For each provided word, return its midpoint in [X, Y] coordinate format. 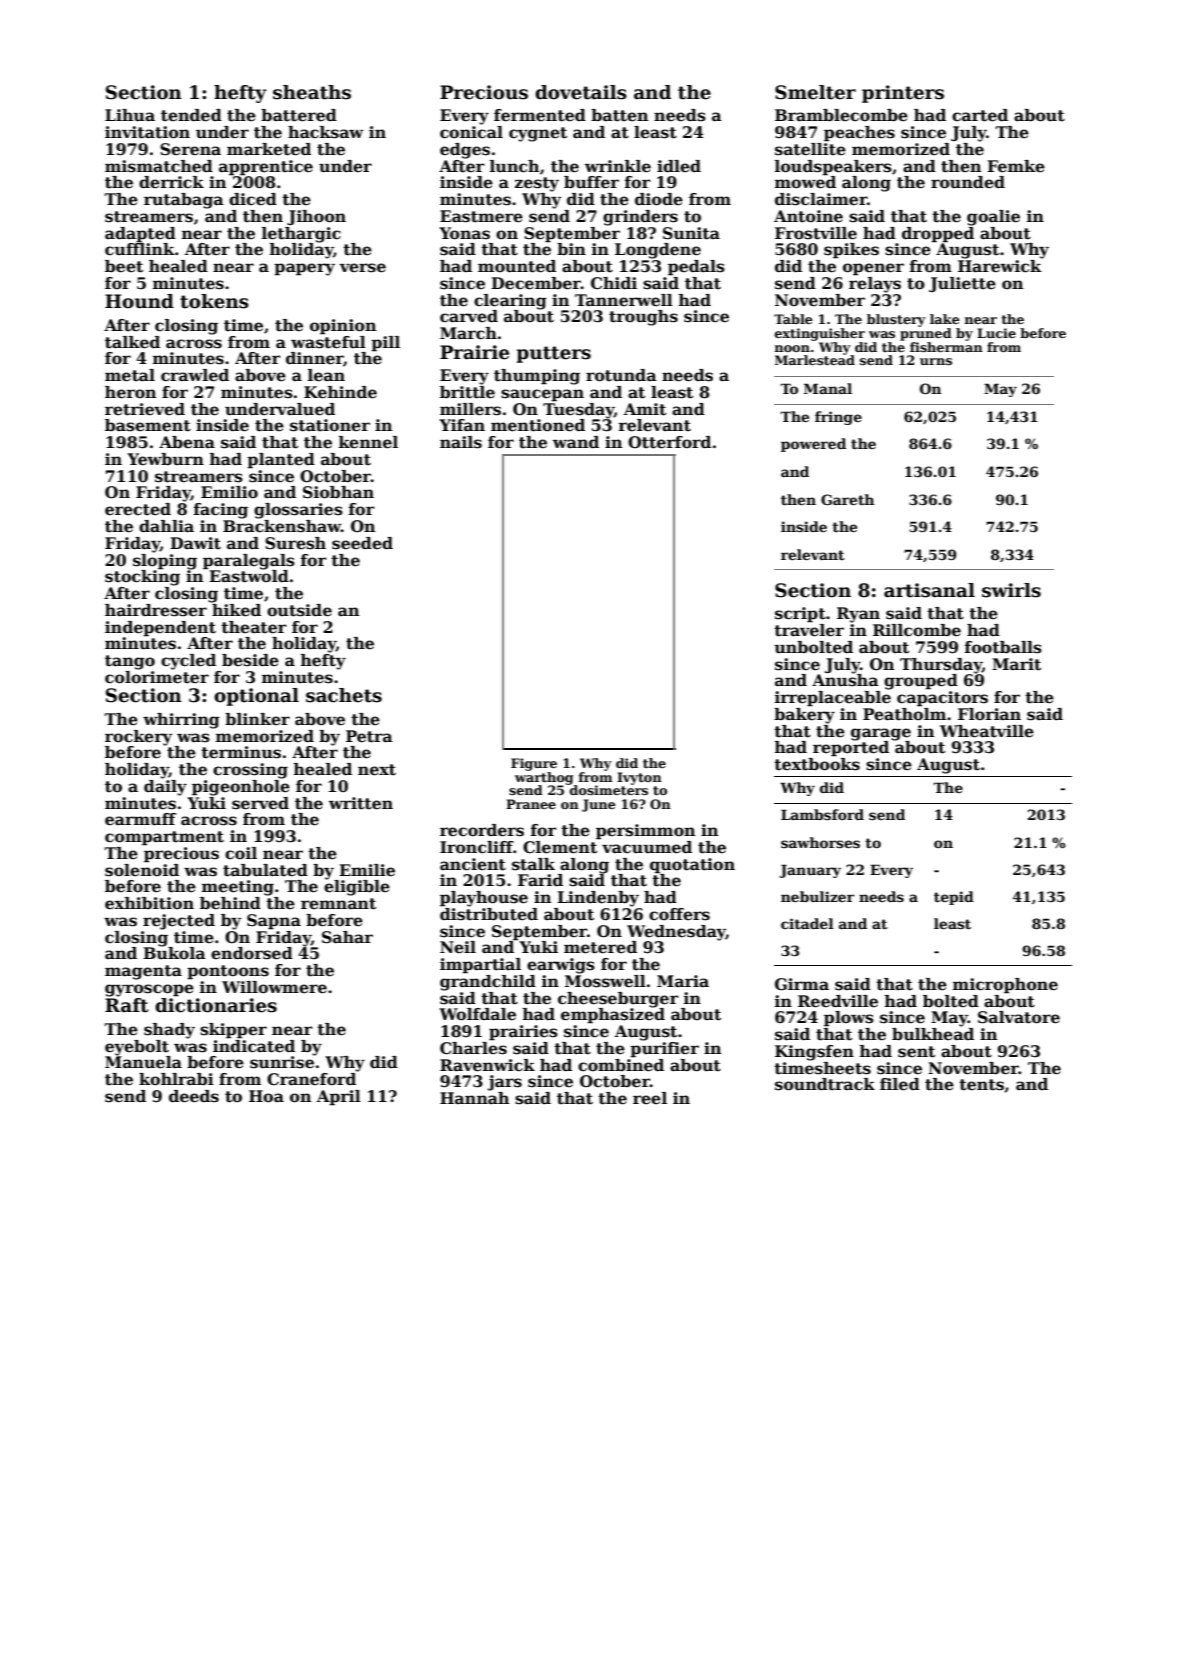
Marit [1016, 664]
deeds [194, 1096]
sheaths [312, 92]
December [536, 283]
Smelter [815, 92]
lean [326, 375]
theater [254, 627]
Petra [369, 736]
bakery [804, 716]
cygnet [538, 134]
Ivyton [639, 778]
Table [793, 319]
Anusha [845, 680]
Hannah [474, 1098]
